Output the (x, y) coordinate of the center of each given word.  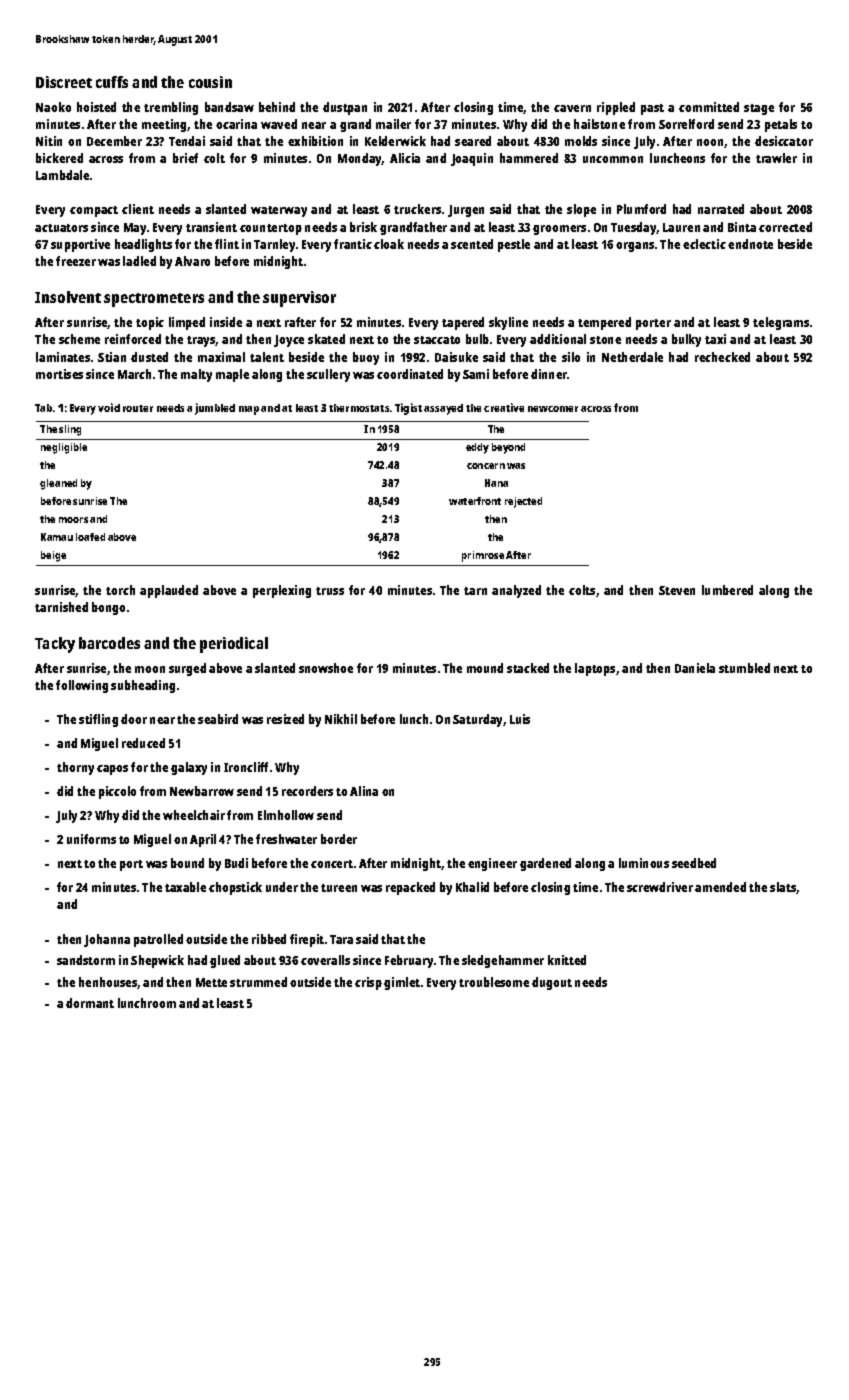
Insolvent (68, 297)
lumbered (727, 590)
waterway (279, 211)
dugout (552, 983)
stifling (98, 720)
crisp (368, 983)
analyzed (516, 591)
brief (185, 158)
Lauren (681, 227)
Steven (677, 590)
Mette (211, 982)
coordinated (410, 374)
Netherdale (632, 357)
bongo (108, 608)
